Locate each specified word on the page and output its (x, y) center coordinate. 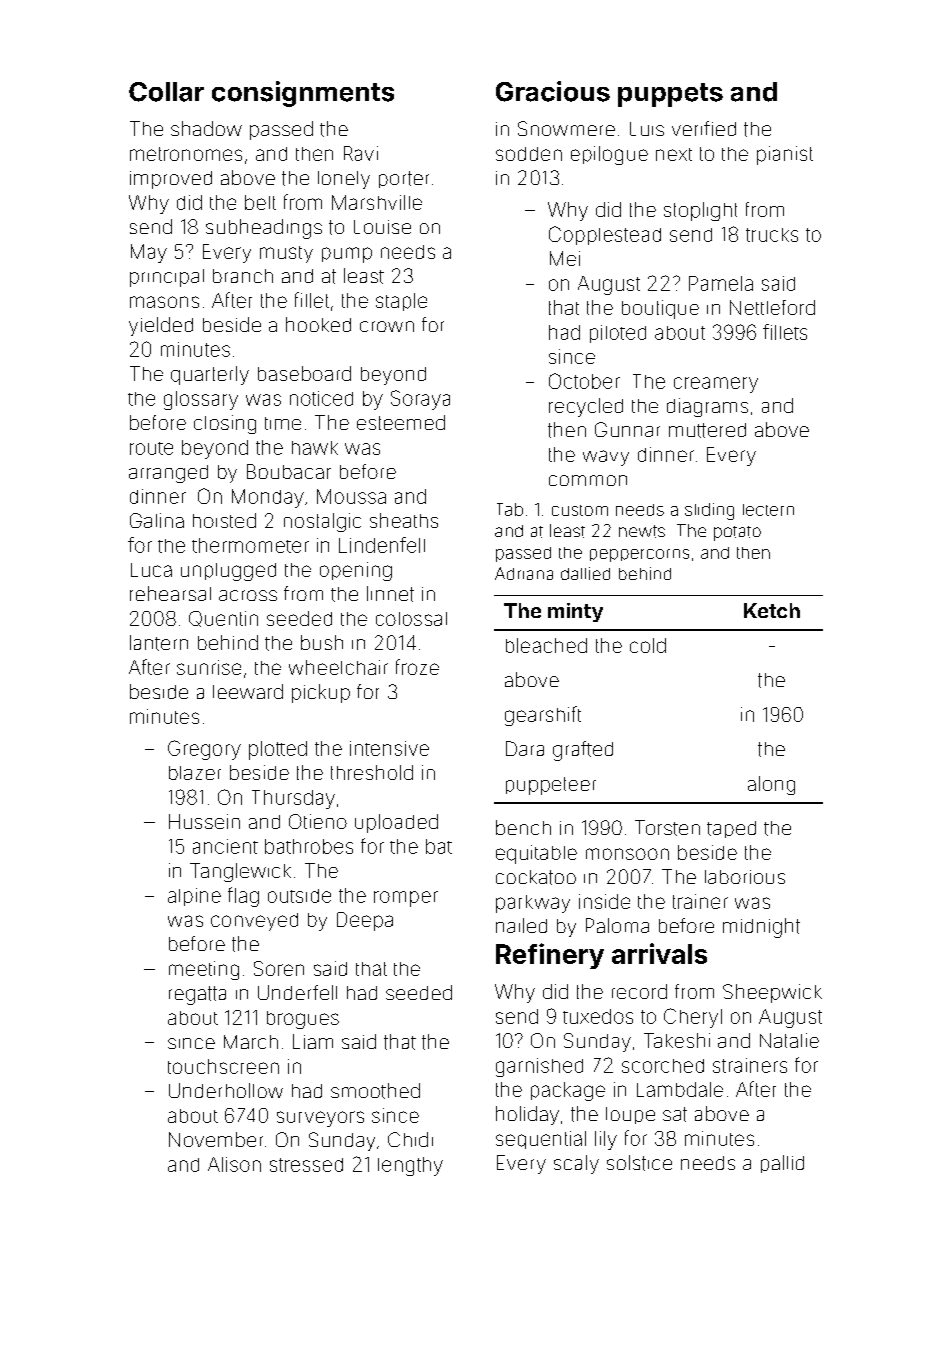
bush (322, 642)
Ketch (772, 610)
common (588, 480)
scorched (663, 1066)
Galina (157, 520)
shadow (206, 128)
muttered (707, 430)
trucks (772, 235)
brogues (303, 1020)
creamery (716, 385)
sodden (529, 154)
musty (286, 254)
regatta (197, 995)
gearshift (543, 716)
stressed (306, 1165)
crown (387, 326)
